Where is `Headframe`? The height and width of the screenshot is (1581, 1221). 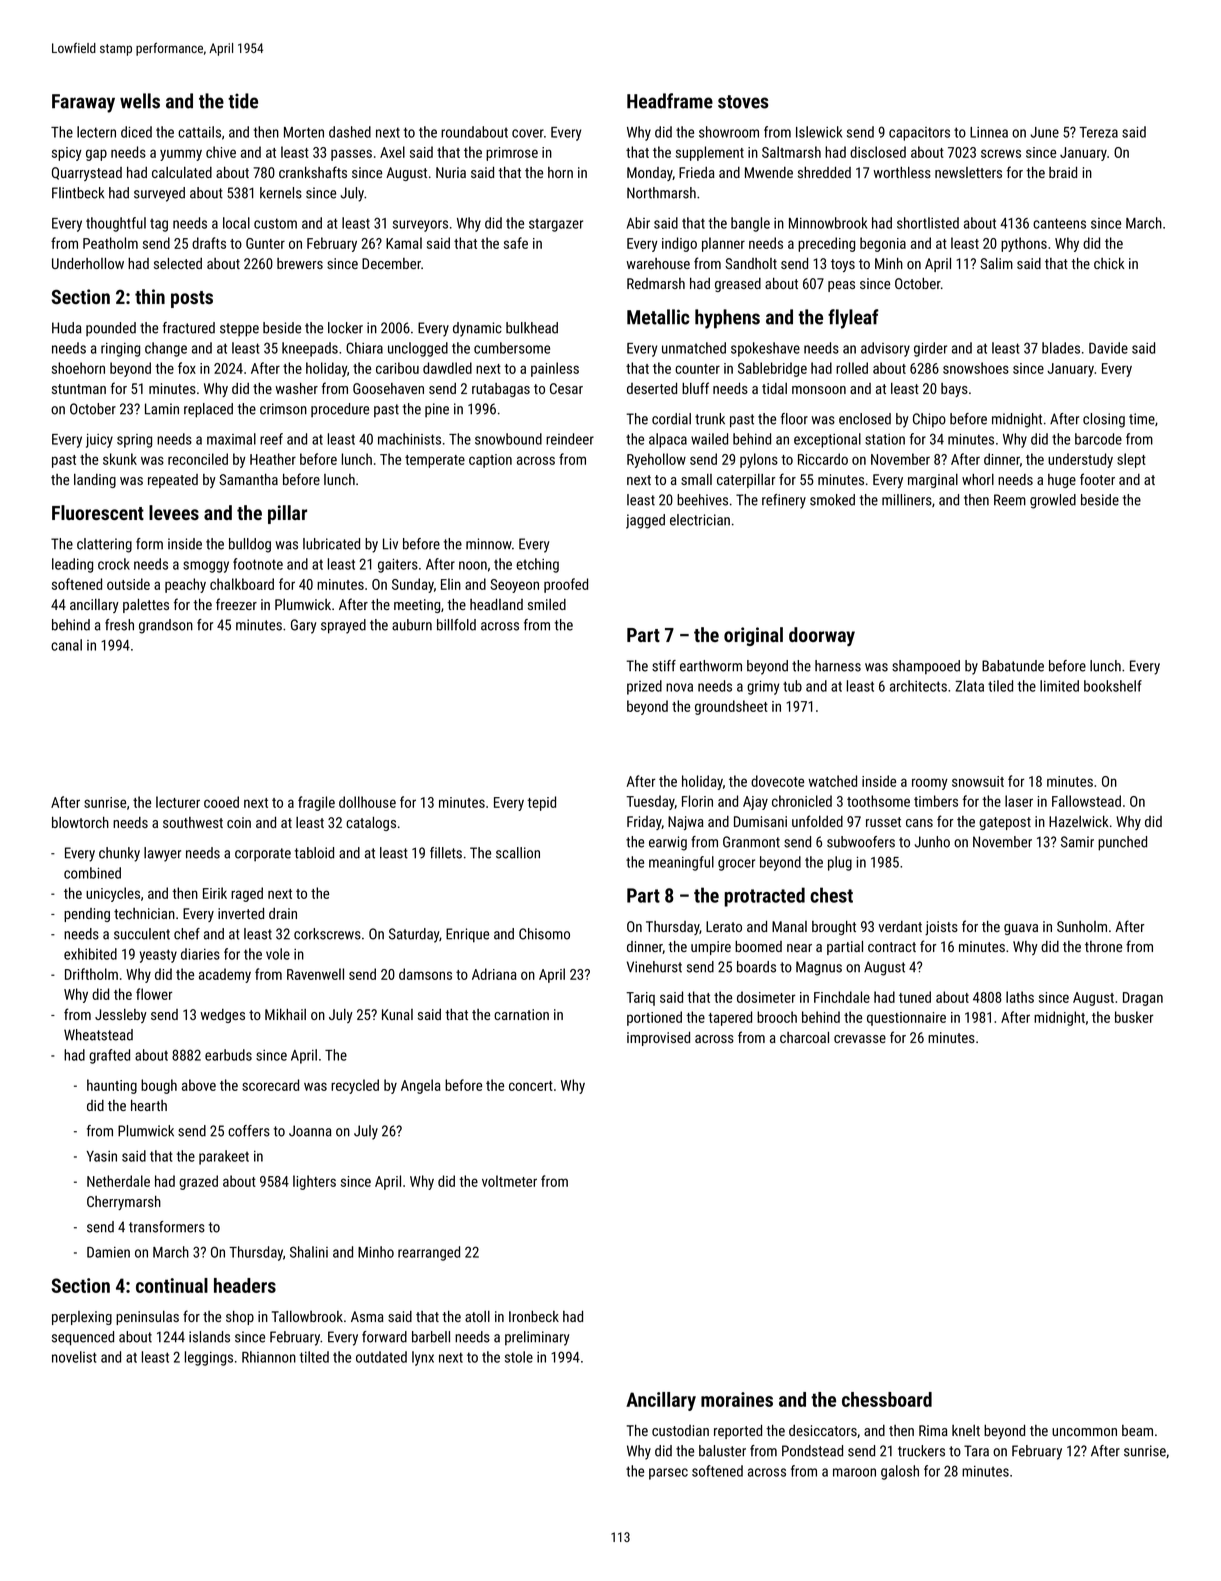
Headframe is located at coordinates (670, 101).
